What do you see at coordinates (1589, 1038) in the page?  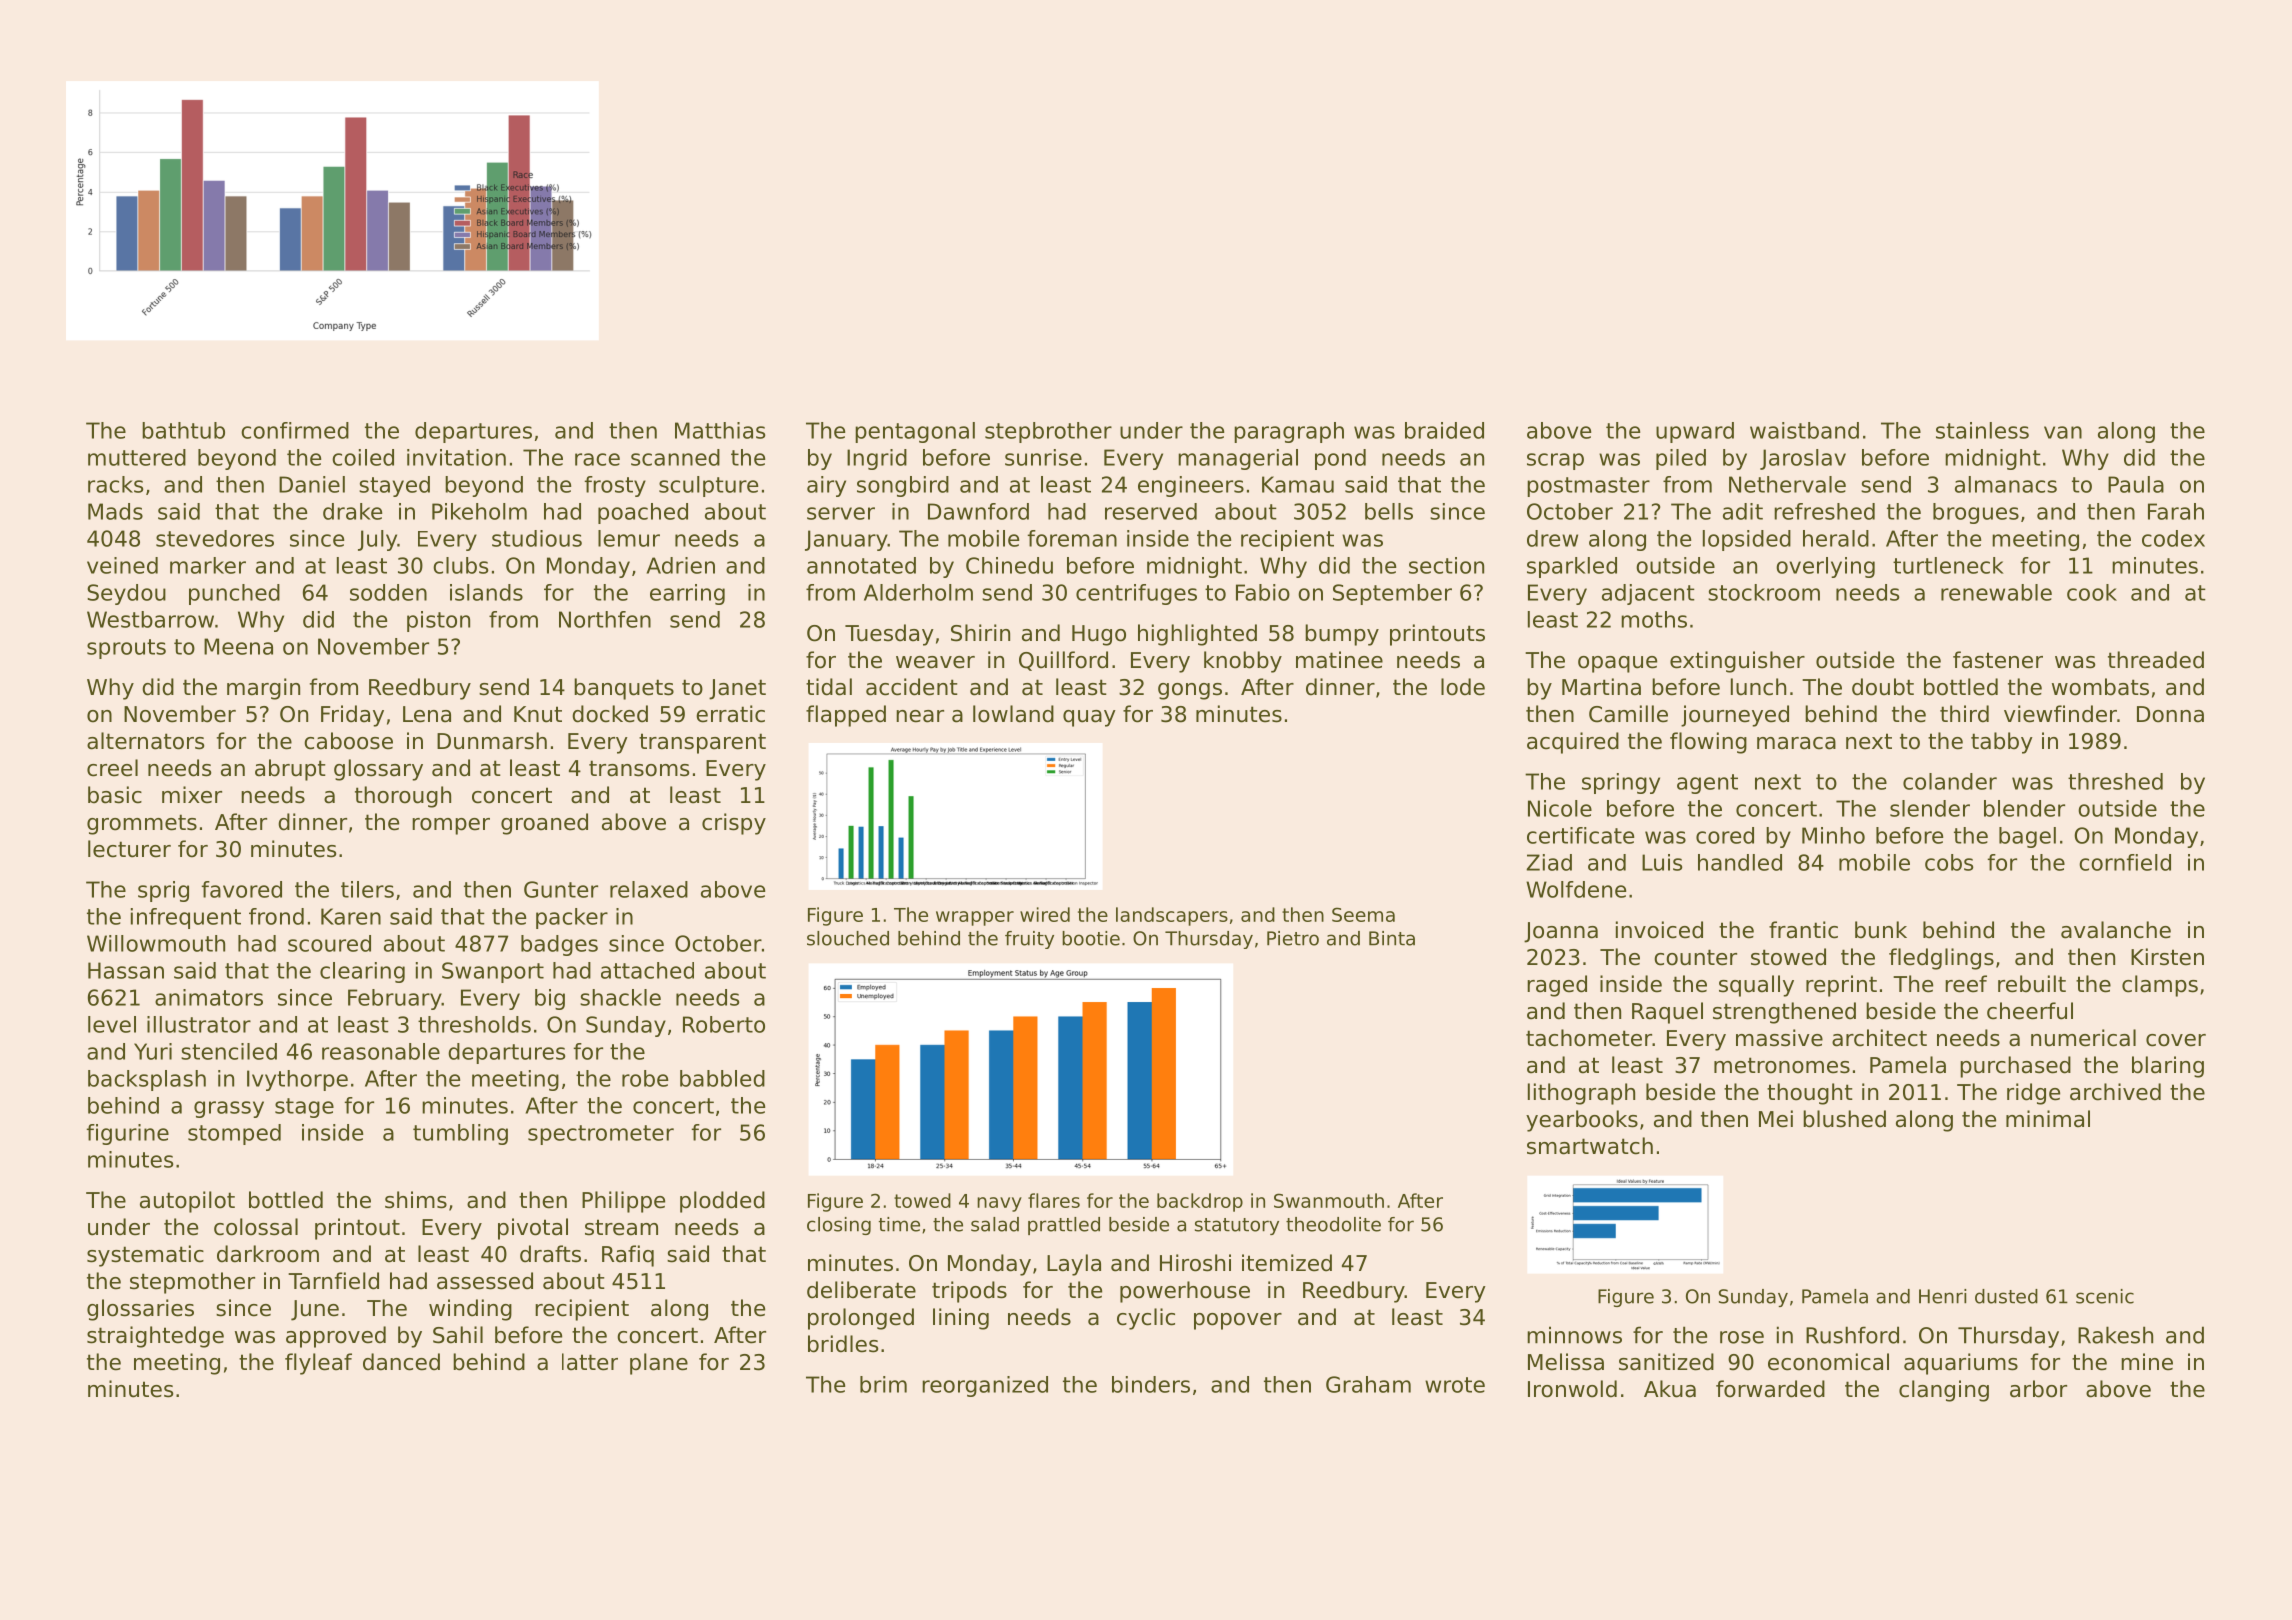 I see `tachometer` at bounding box center [1589, 1038].
